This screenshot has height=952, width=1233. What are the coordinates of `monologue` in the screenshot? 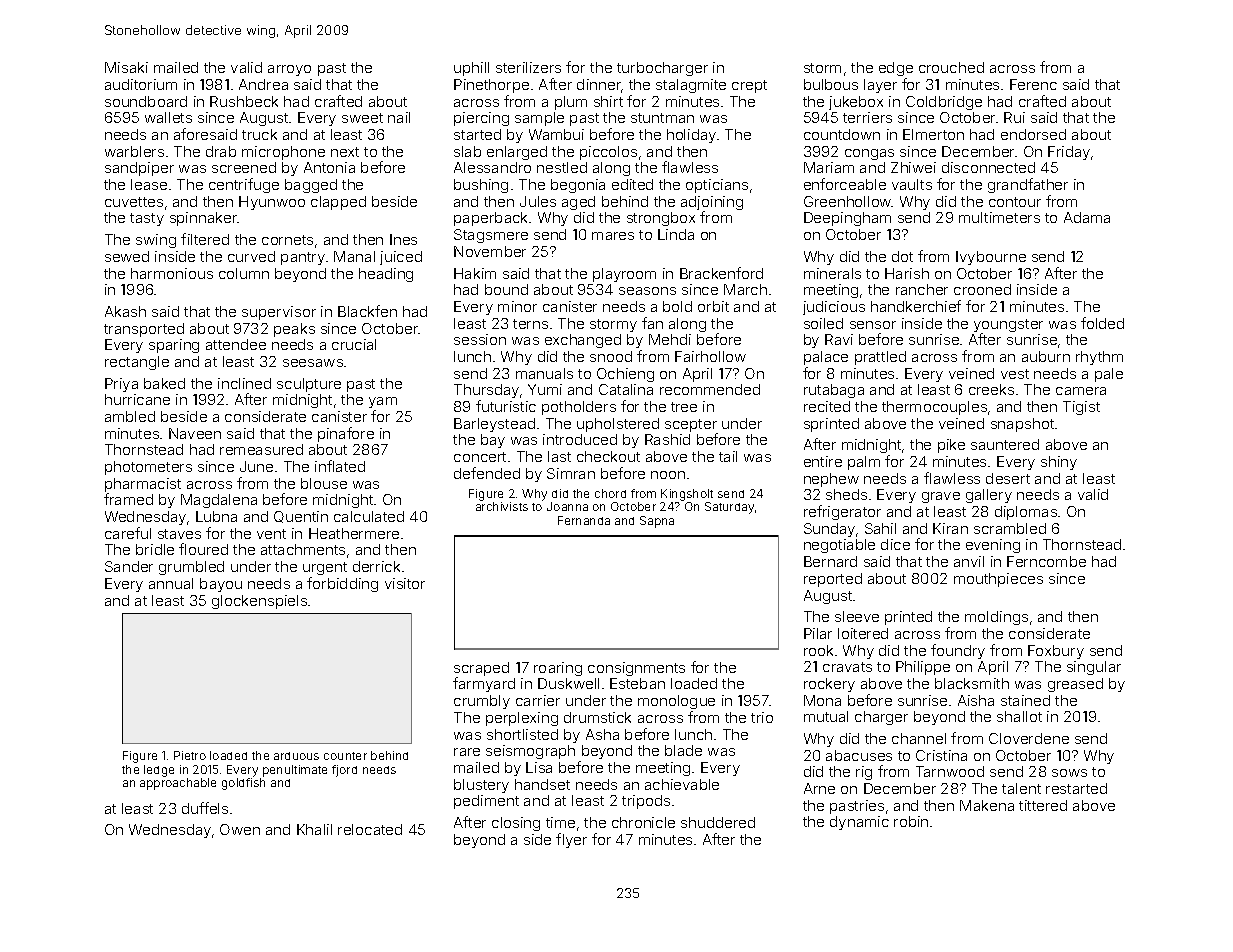 It's located at (676, 702).
